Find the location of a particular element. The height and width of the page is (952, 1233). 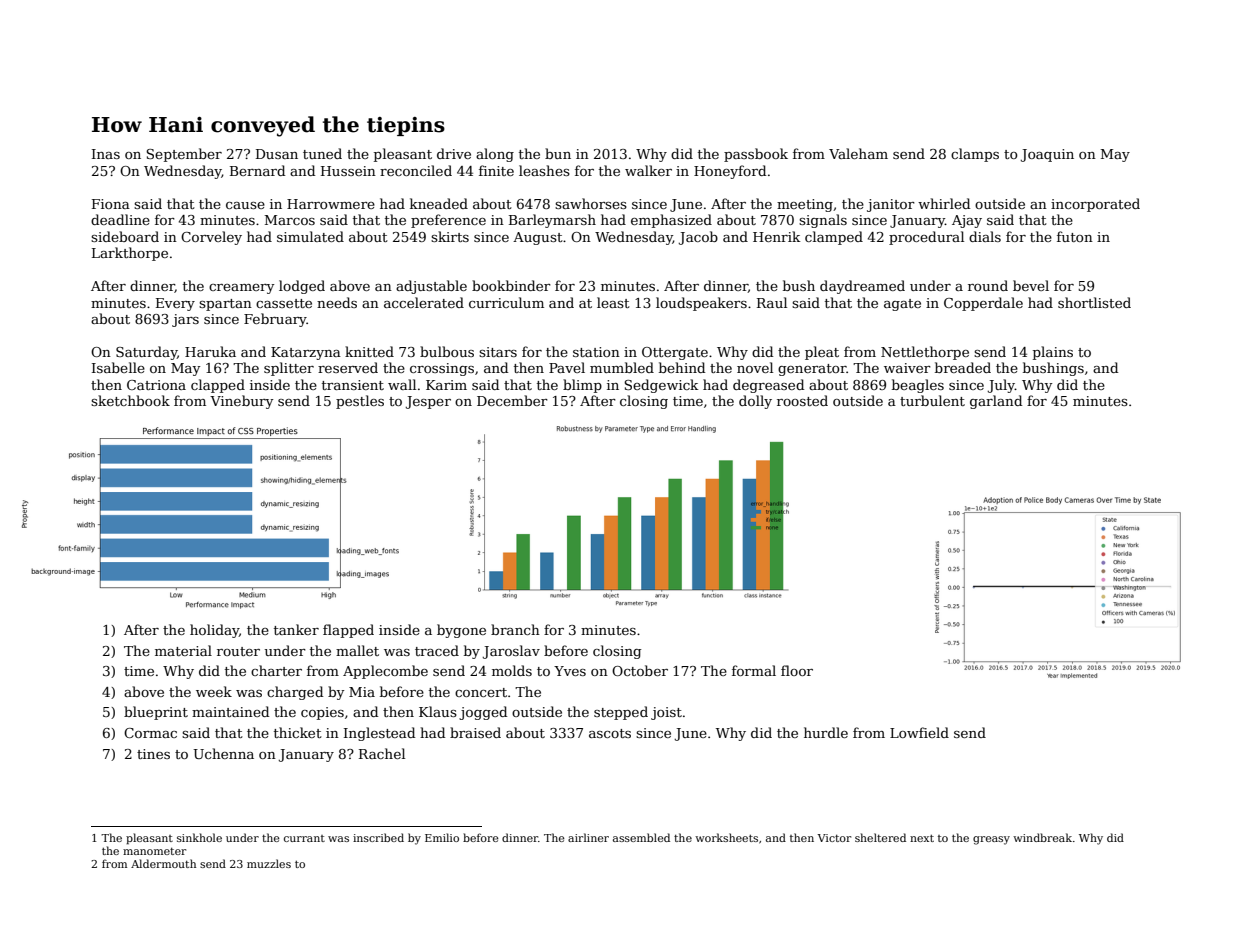

Lowfield is located at coordinates (919, 732).
